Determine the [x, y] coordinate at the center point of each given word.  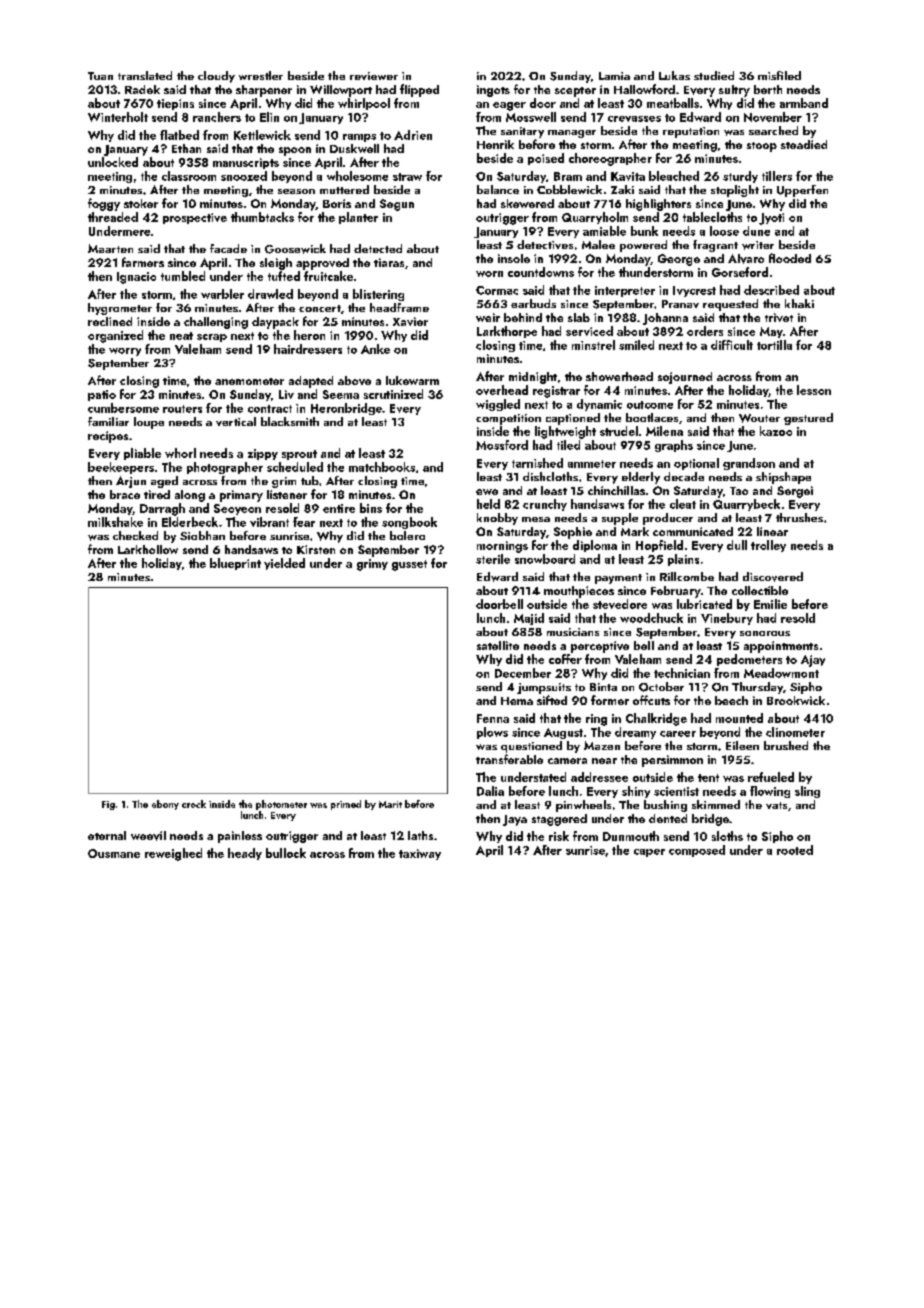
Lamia [614, 76]
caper [649, 853]
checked [135, 535]
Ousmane [114, 853]
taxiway [420, 854]
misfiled [779, 75]
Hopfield [659, 546]
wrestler [261, 75]
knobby [497, 519]
